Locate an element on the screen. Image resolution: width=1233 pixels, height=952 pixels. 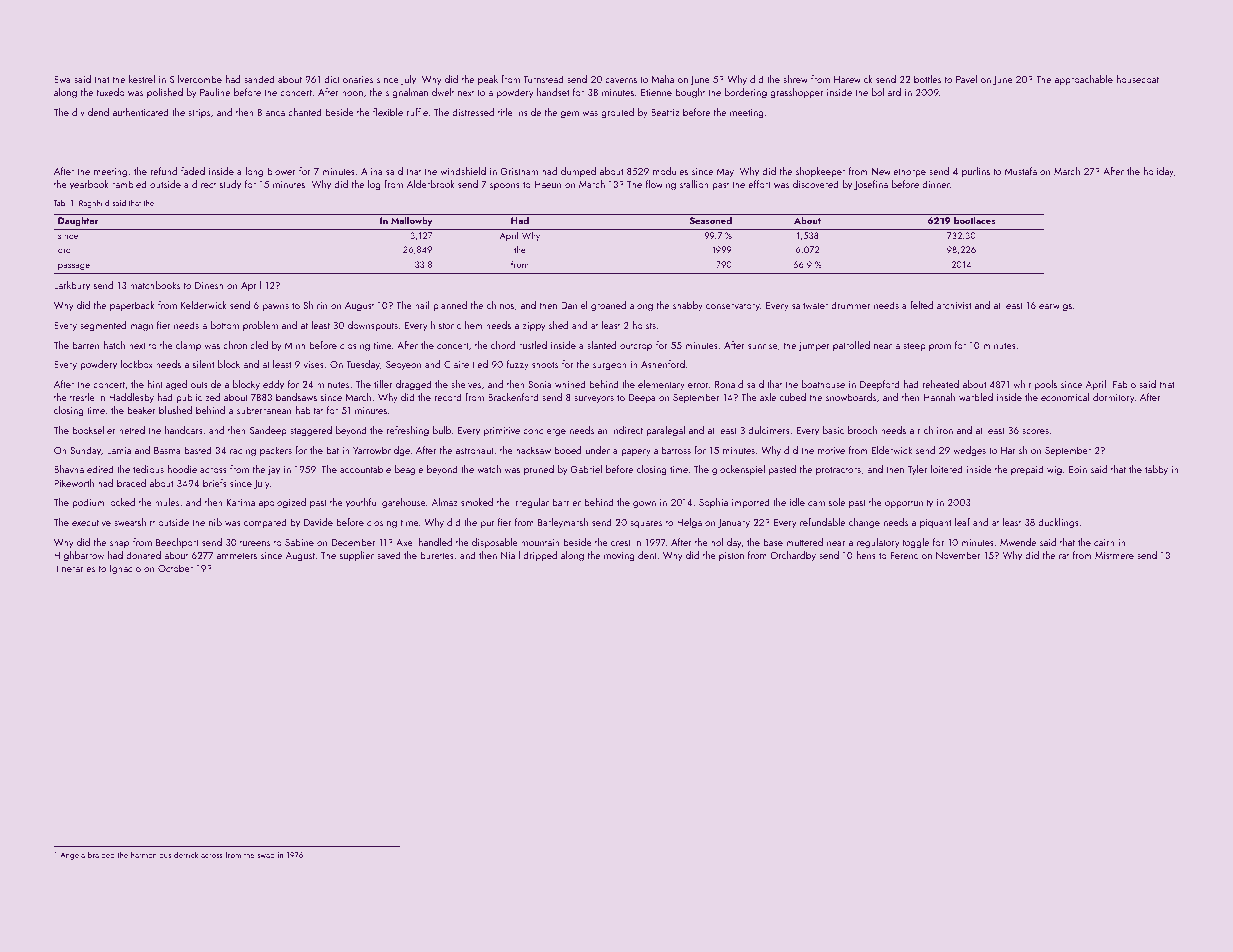
chinos is located at coordinates (500, 305).
